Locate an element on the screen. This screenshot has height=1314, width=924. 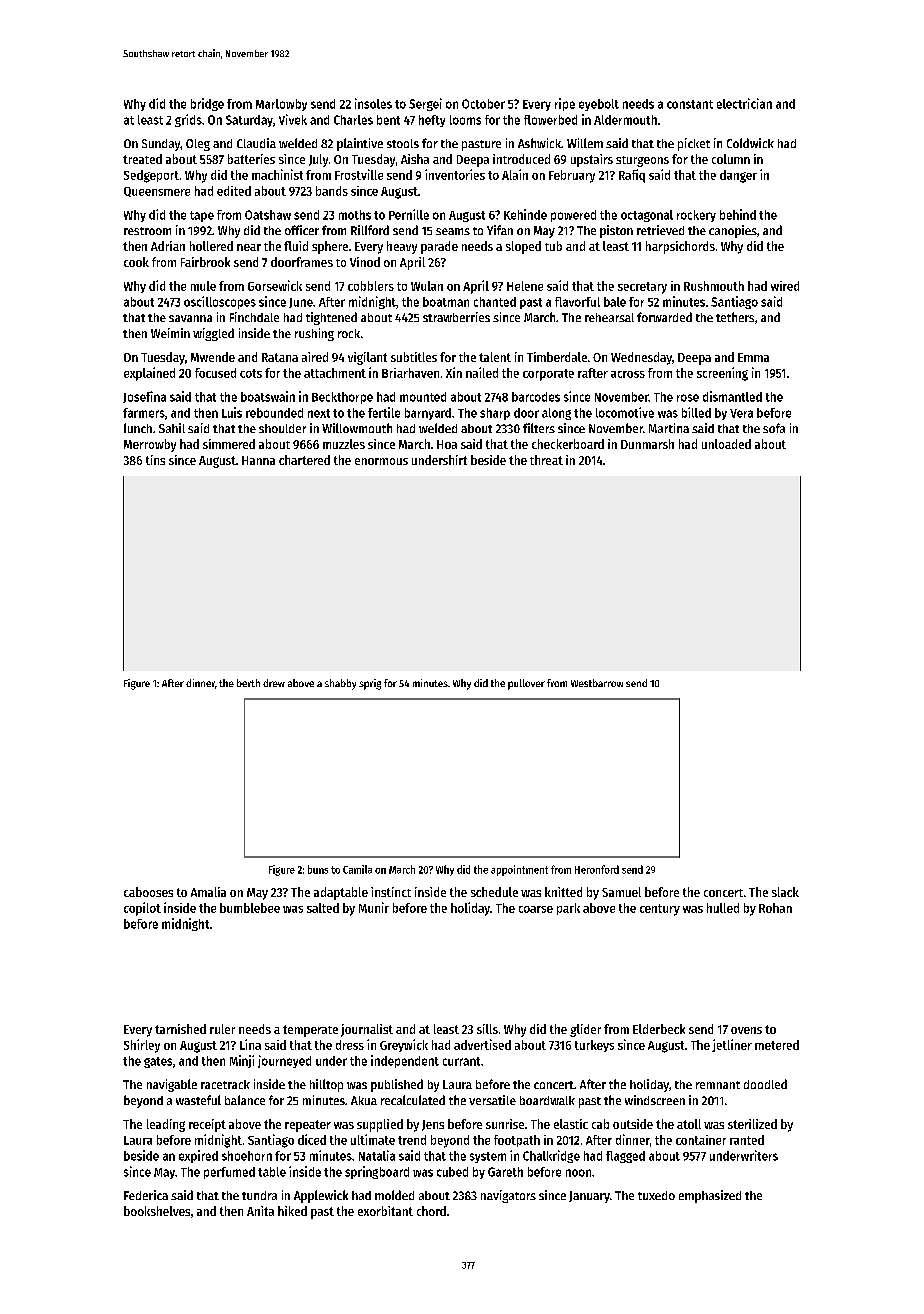
Hanna is located at coordinates (258, 460).
